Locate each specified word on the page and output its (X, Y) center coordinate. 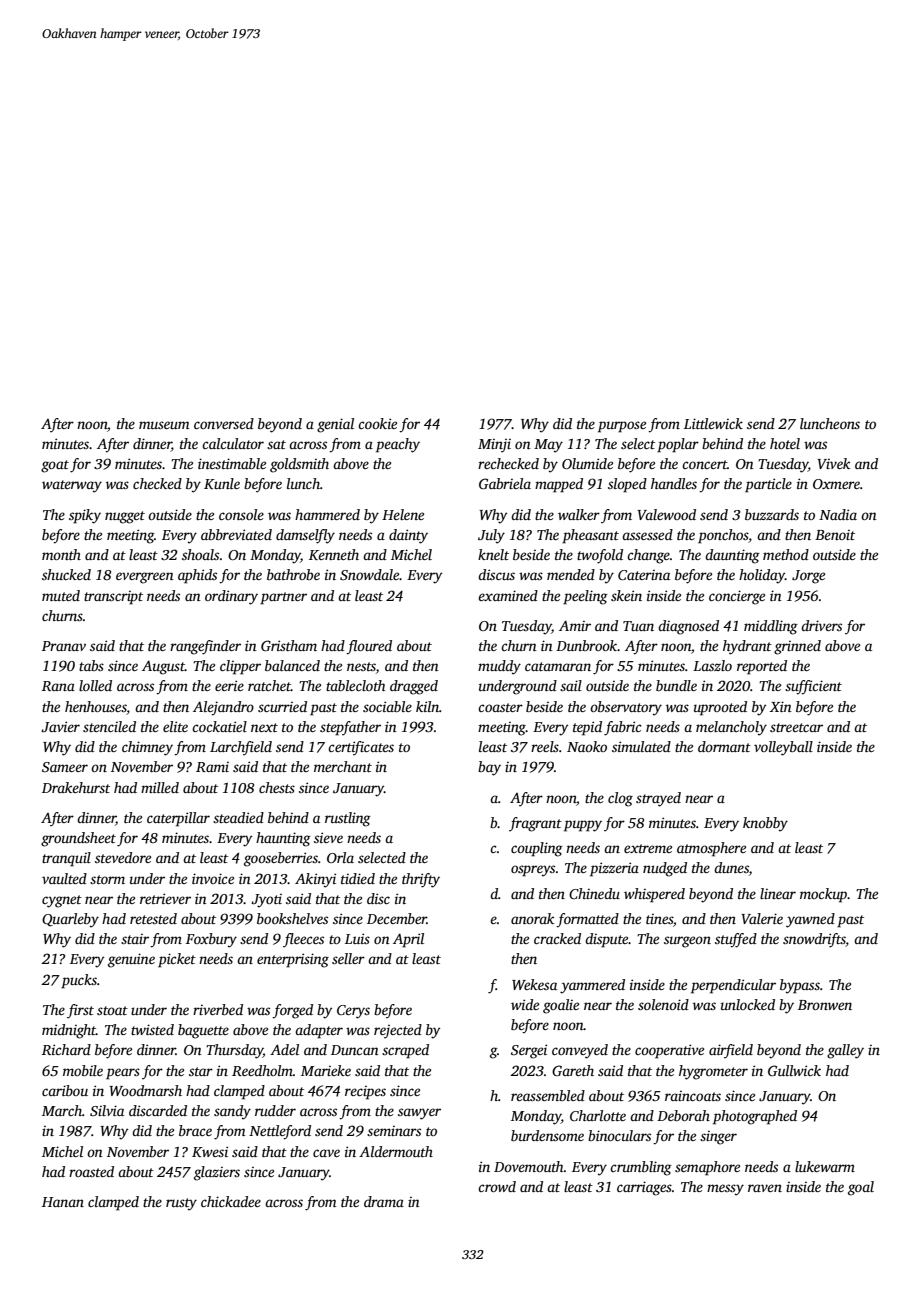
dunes (731, 869)
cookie (377, 423)
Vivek (833, 463)
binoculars (619, 1135)
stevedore (123, 857)
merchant (343, 766)
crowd (497, 1186)
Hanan (63, 1202)
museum (164, 425)
